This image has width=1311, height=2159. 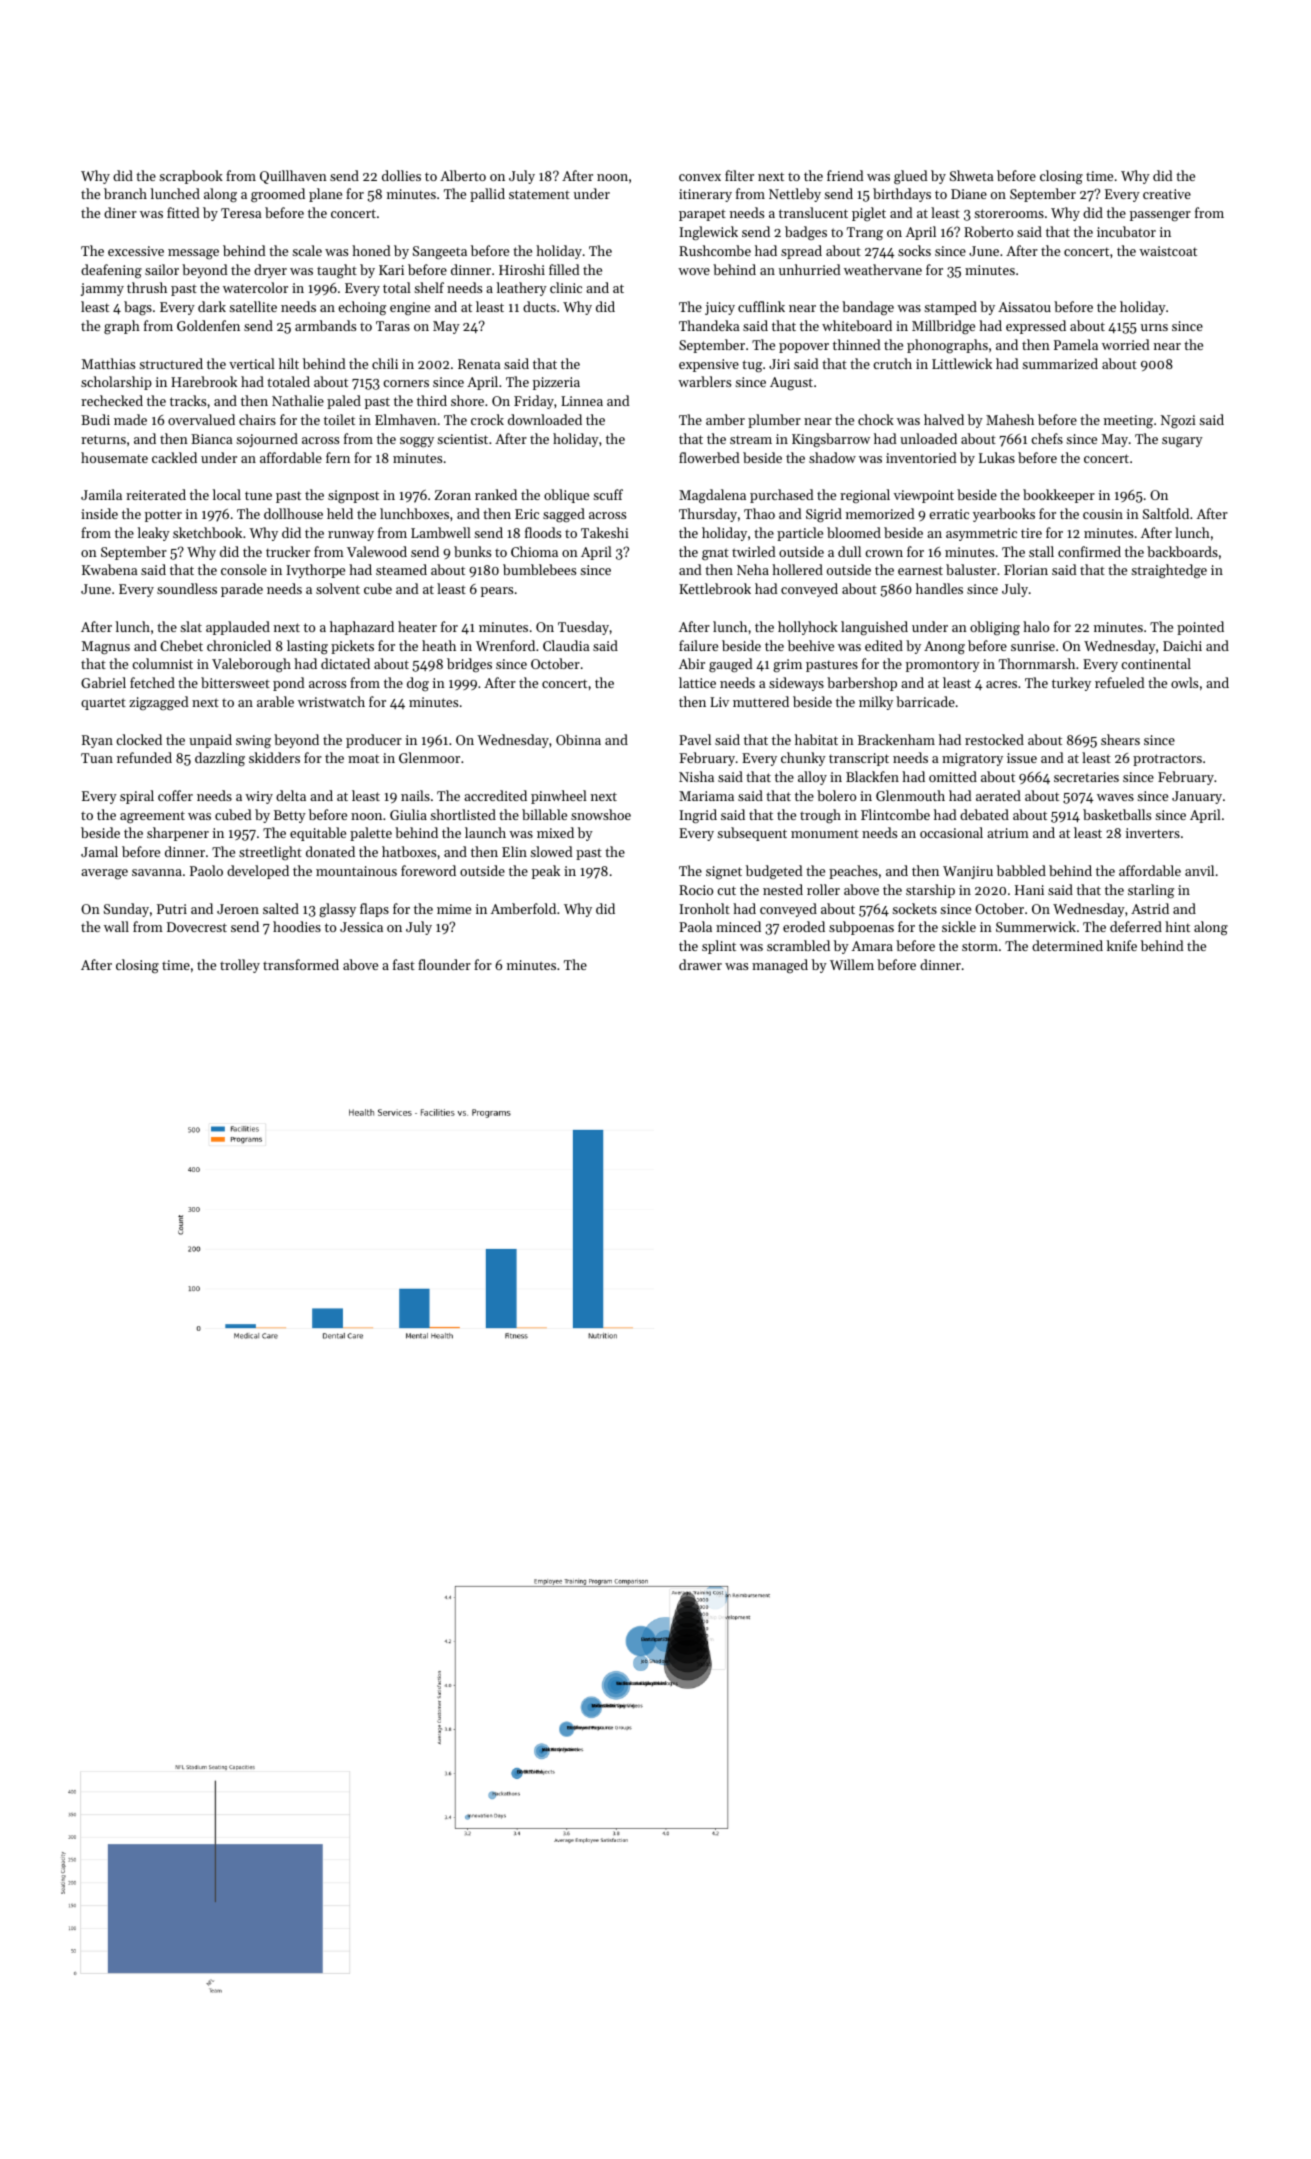 I want to click on Quillhaven, so click(x=293, y=177).
